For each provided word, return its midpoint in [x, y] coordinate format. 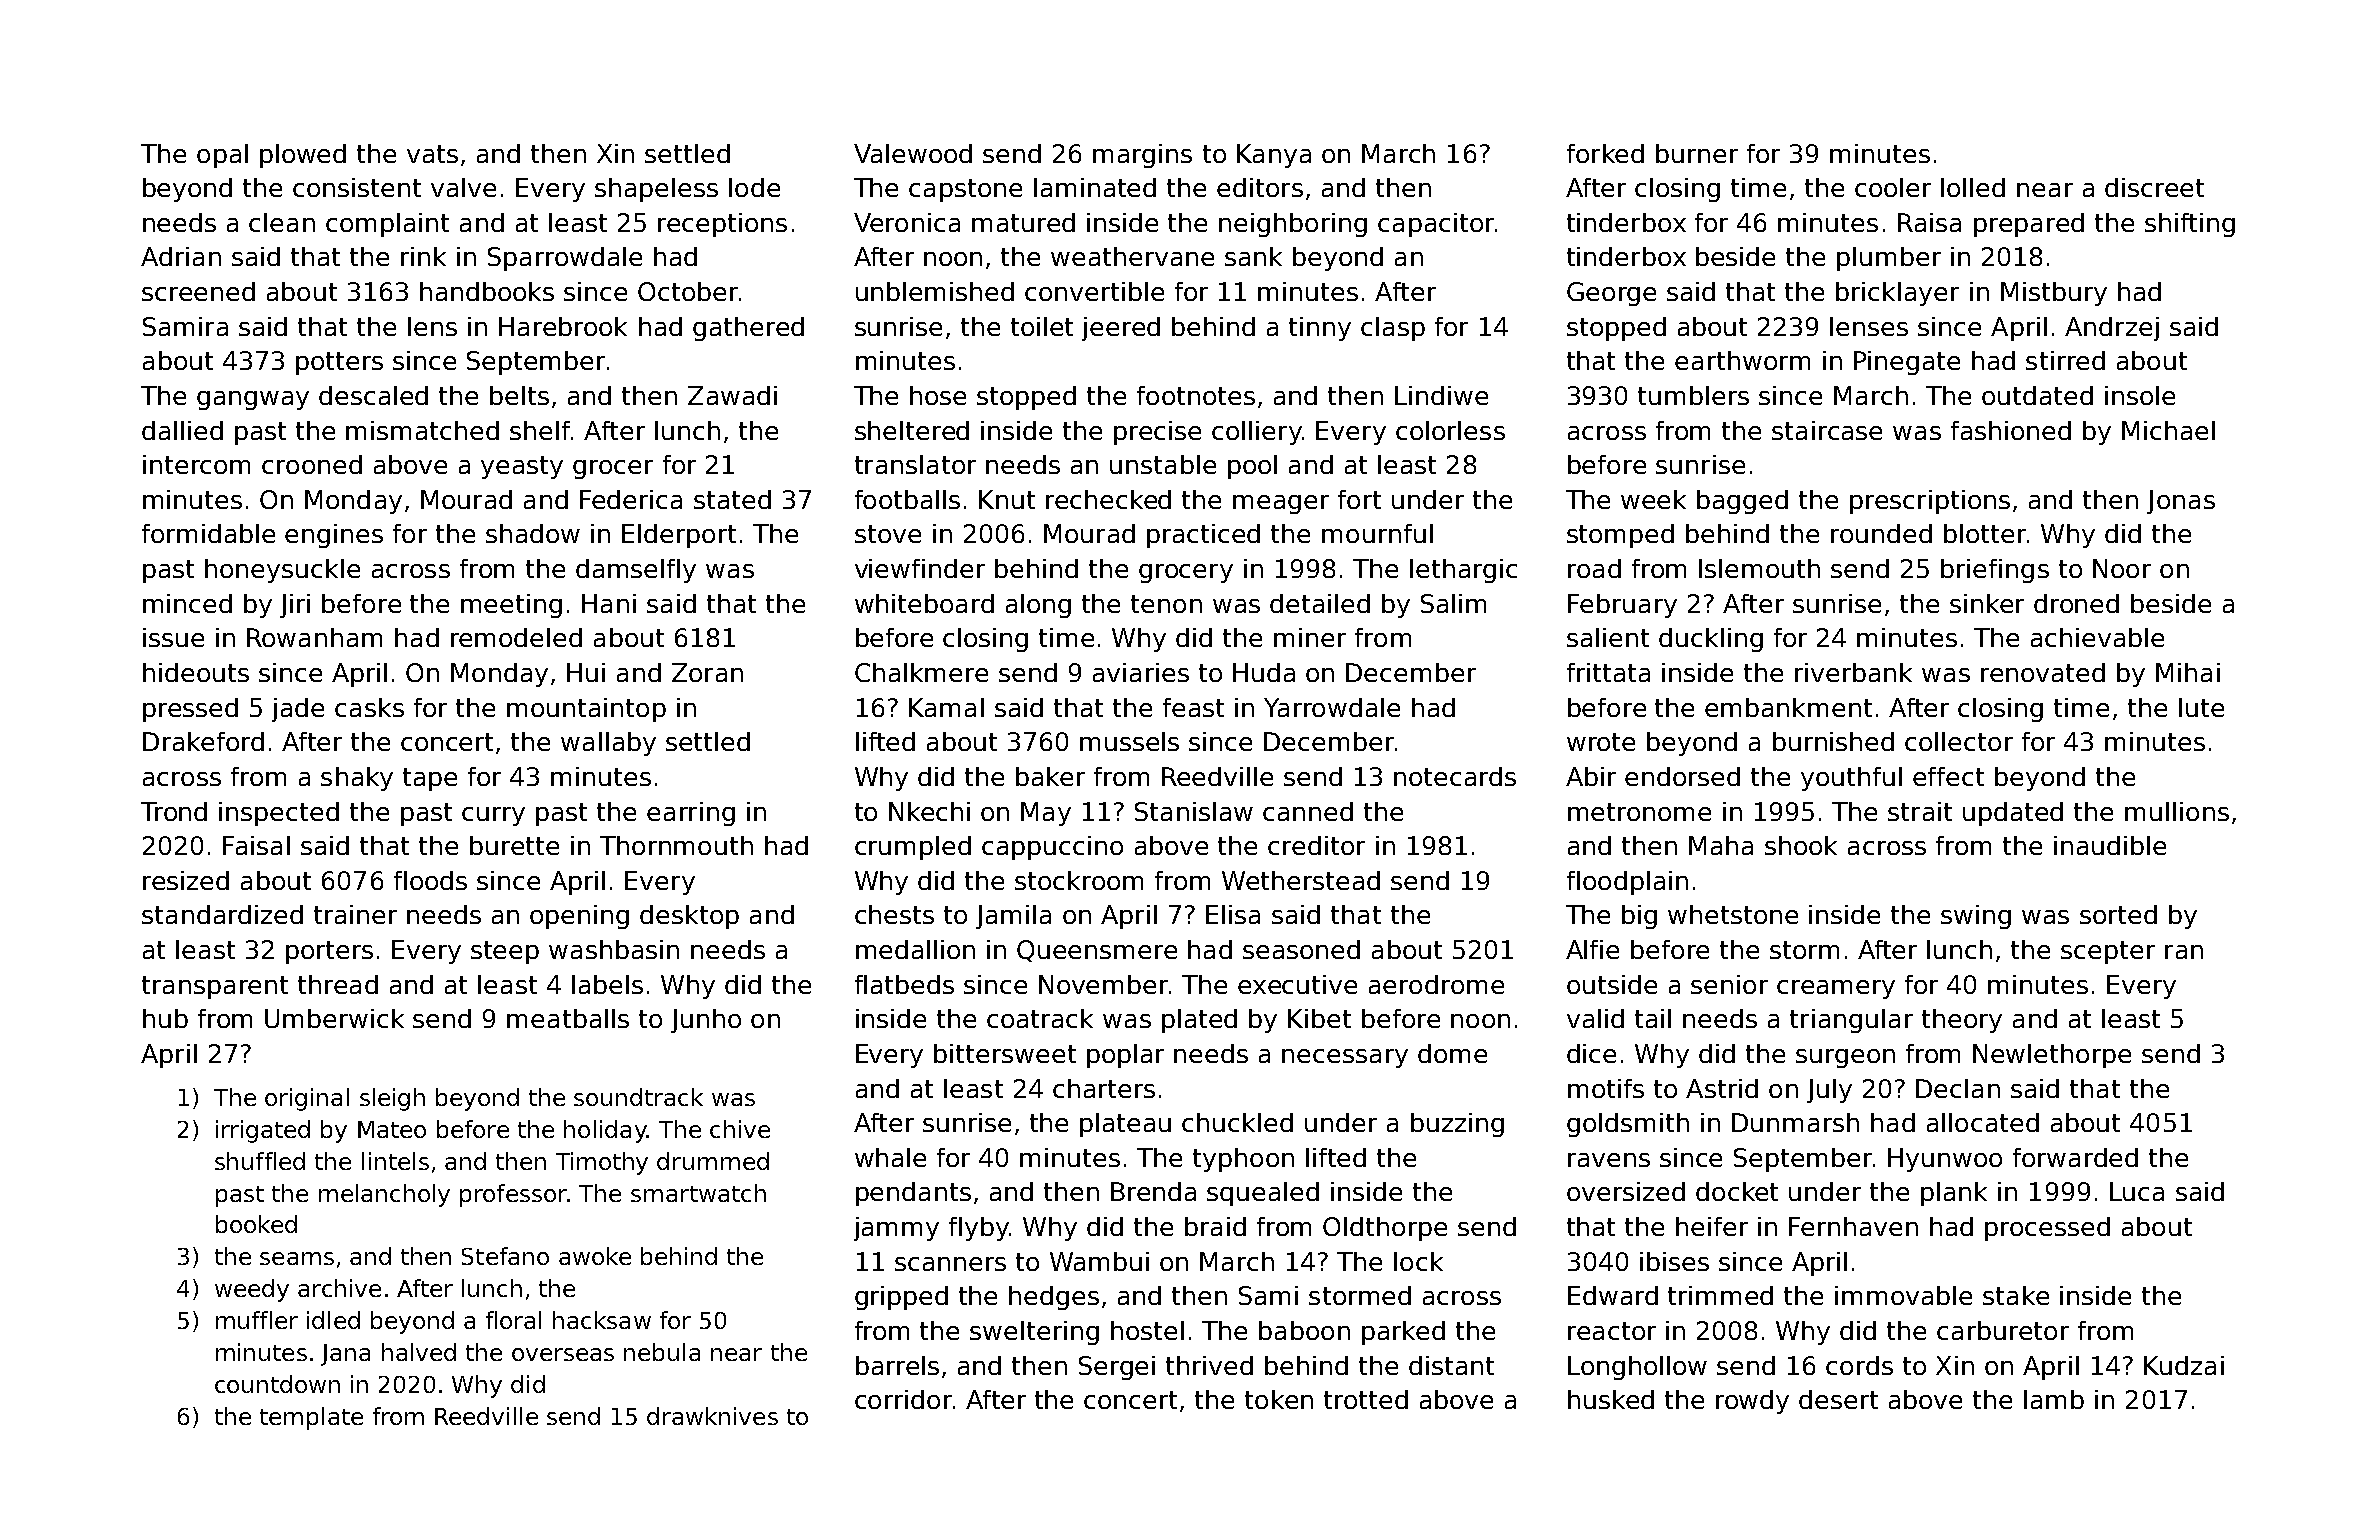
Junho [706, 1021]
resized [186, 880]
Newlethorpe [2052, 1056]
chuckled [1237, 1122]
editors [1260, 187]
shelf [540, 430]
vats [432, 154]
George [1611, 294]
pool [1252, 467]
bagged [1742, 502]
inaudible [2110, 845]
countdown [277, 1384]
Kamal [946, 707]
